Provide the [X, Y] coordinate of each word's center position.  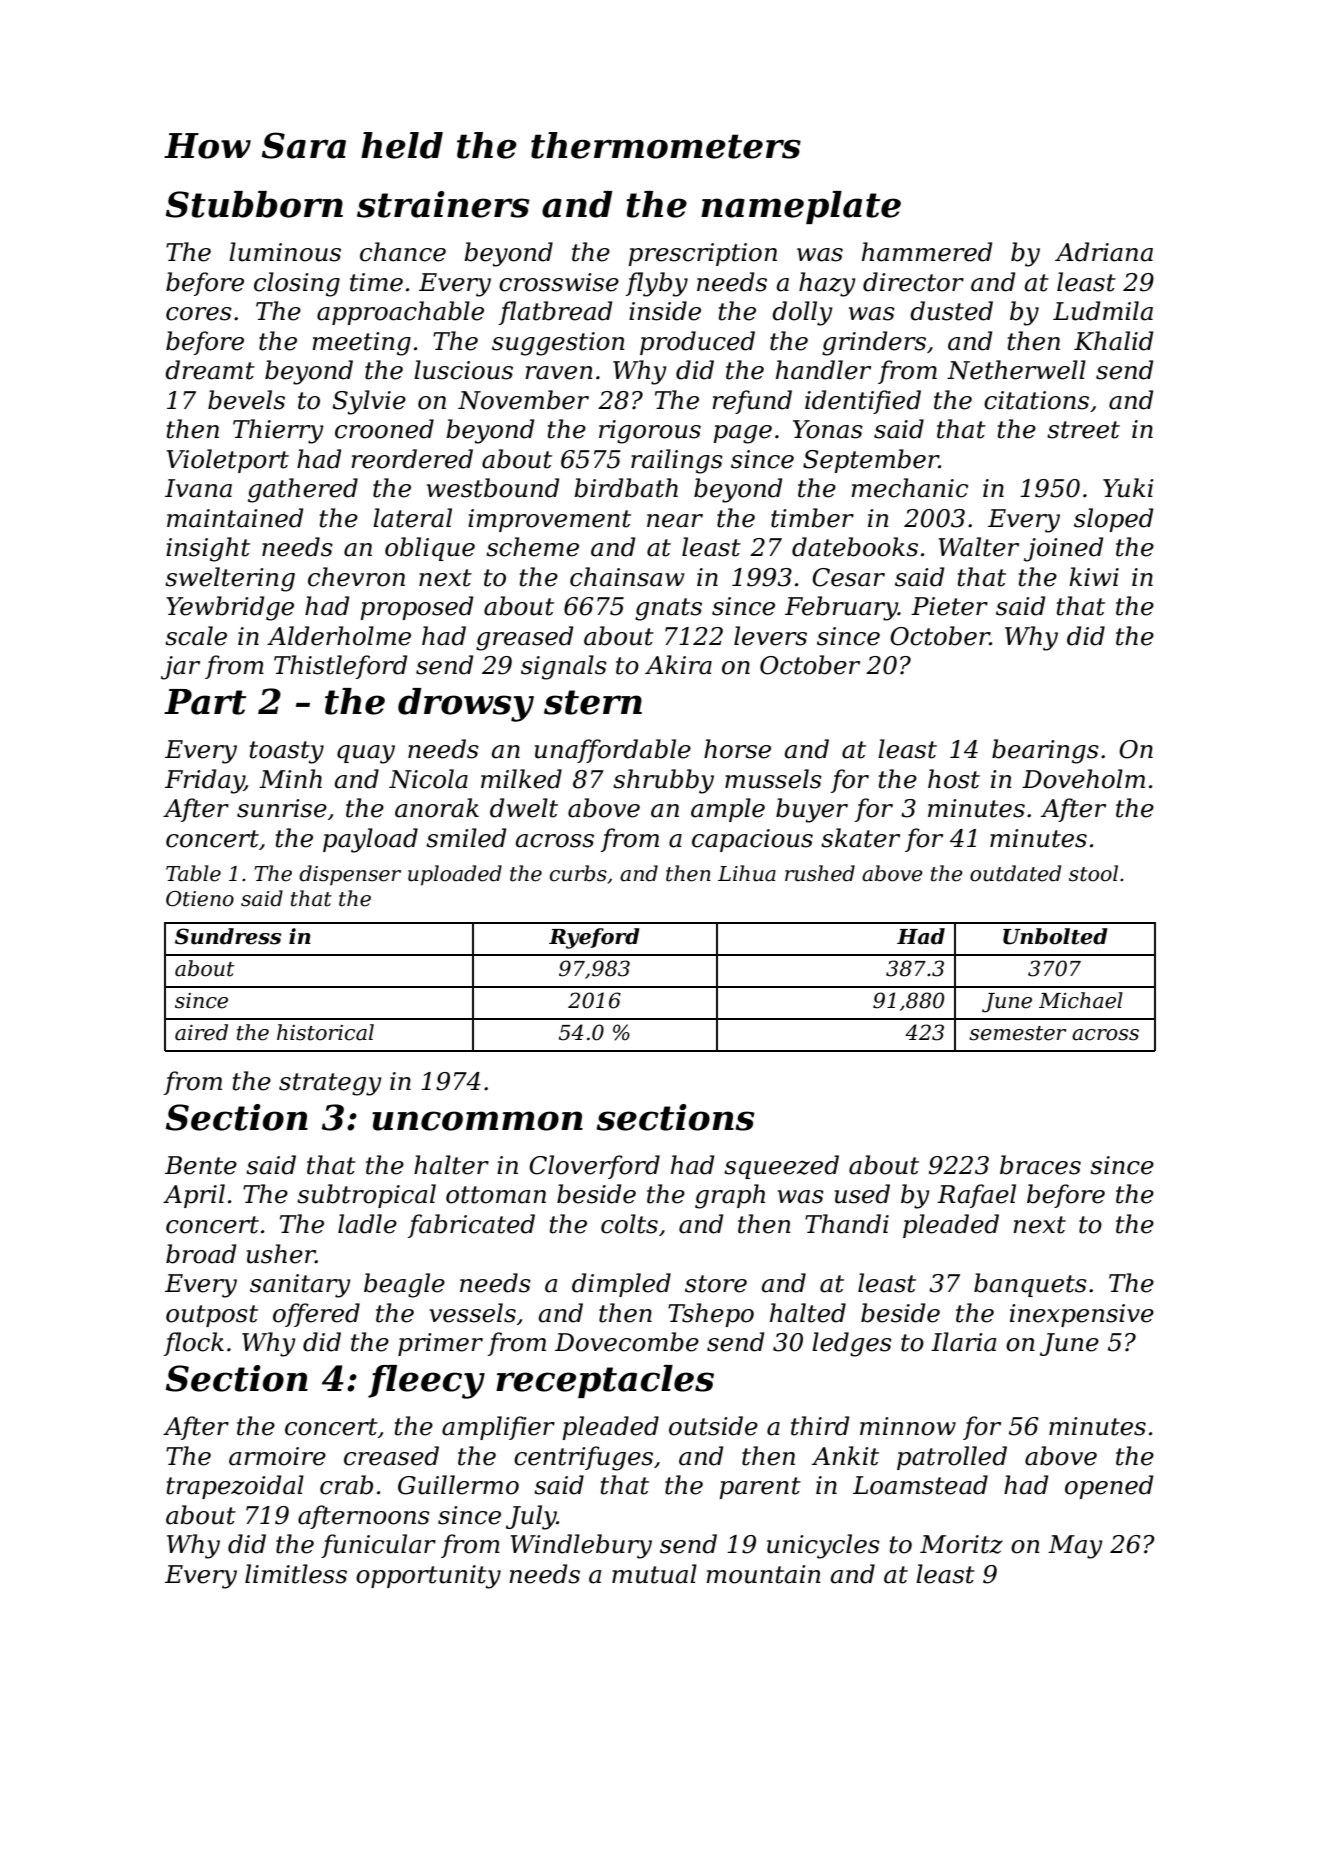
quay [366, 754]
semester [1017, 1033]
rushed [820, 873]
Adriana [1104, 252]
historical [325, 1032]
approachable [400, 313]
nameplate [801, 207]
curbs [578, 873]
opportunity [428, 1577]
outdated [1015, 873]
